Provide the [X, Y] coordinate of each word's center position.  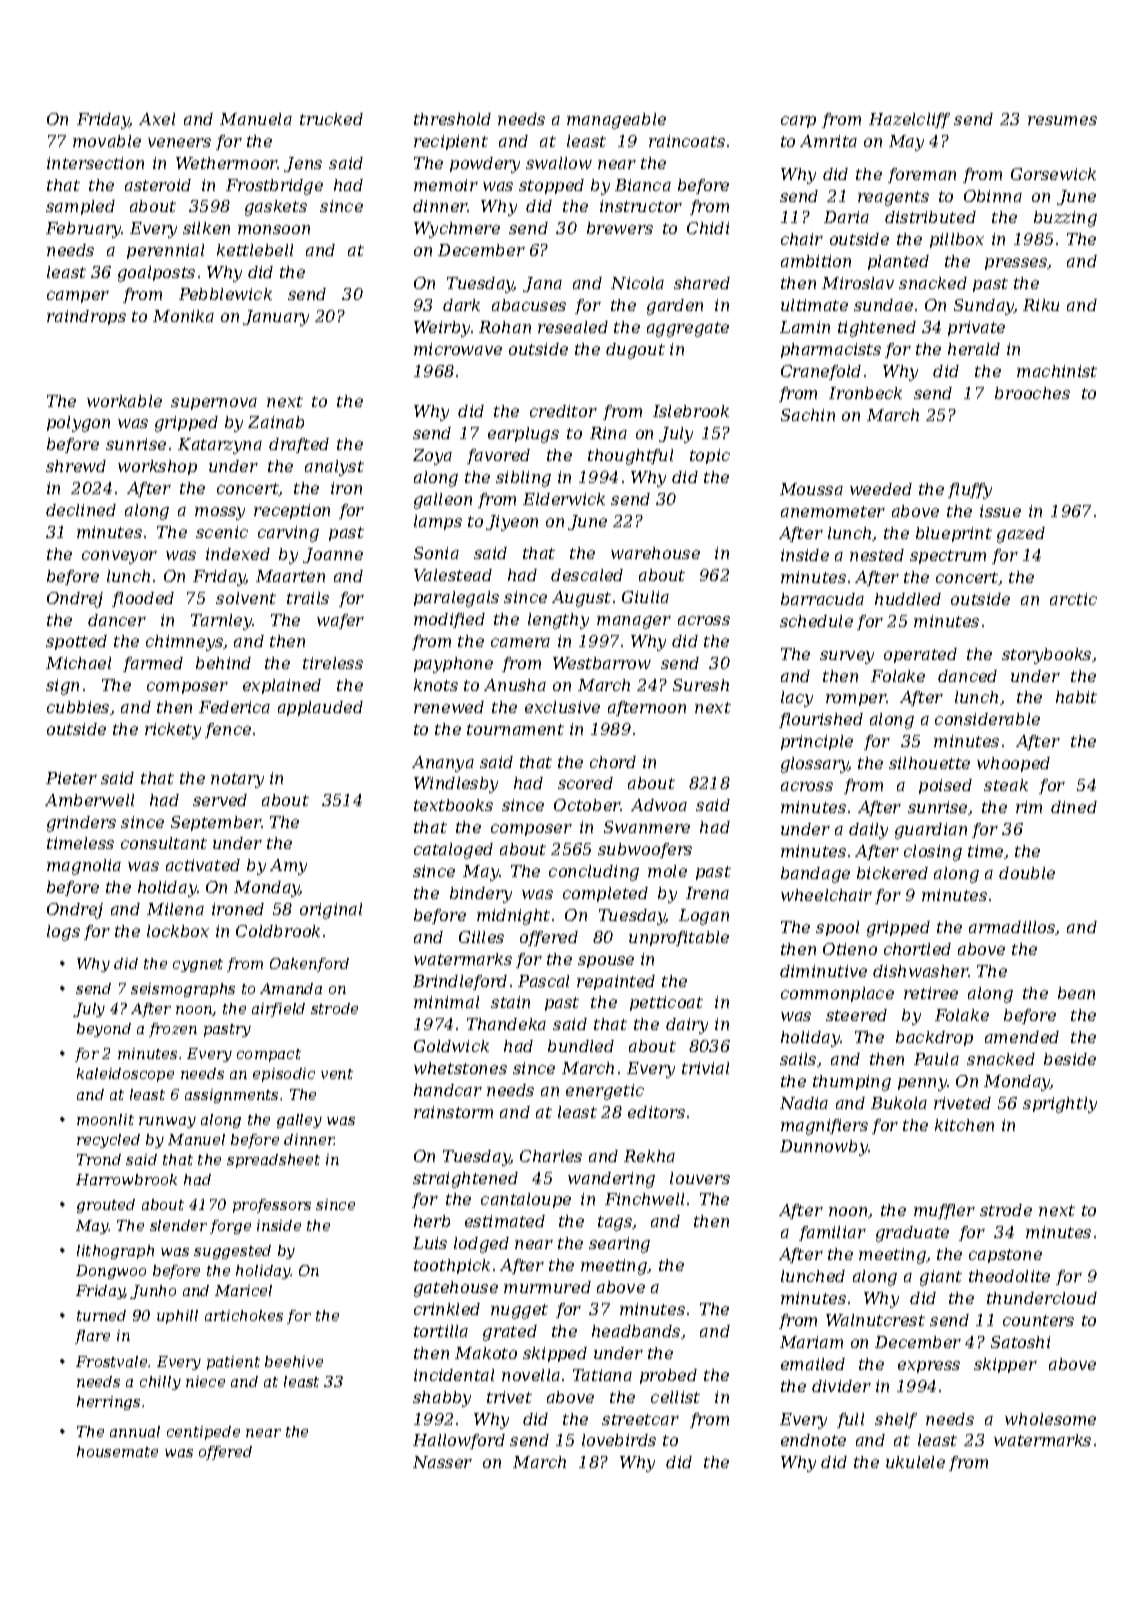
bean [1076, 993]
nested [877, 555]
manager [634, 622]
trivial [705, 1068]
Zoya [432, 457]
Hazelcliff [909, 120]
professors [272, 1206]
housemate [117, 1451]
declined [81, 510]
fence [228, 730]
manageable [616, 121]
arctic [1073, 599]
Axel [157, 119]
